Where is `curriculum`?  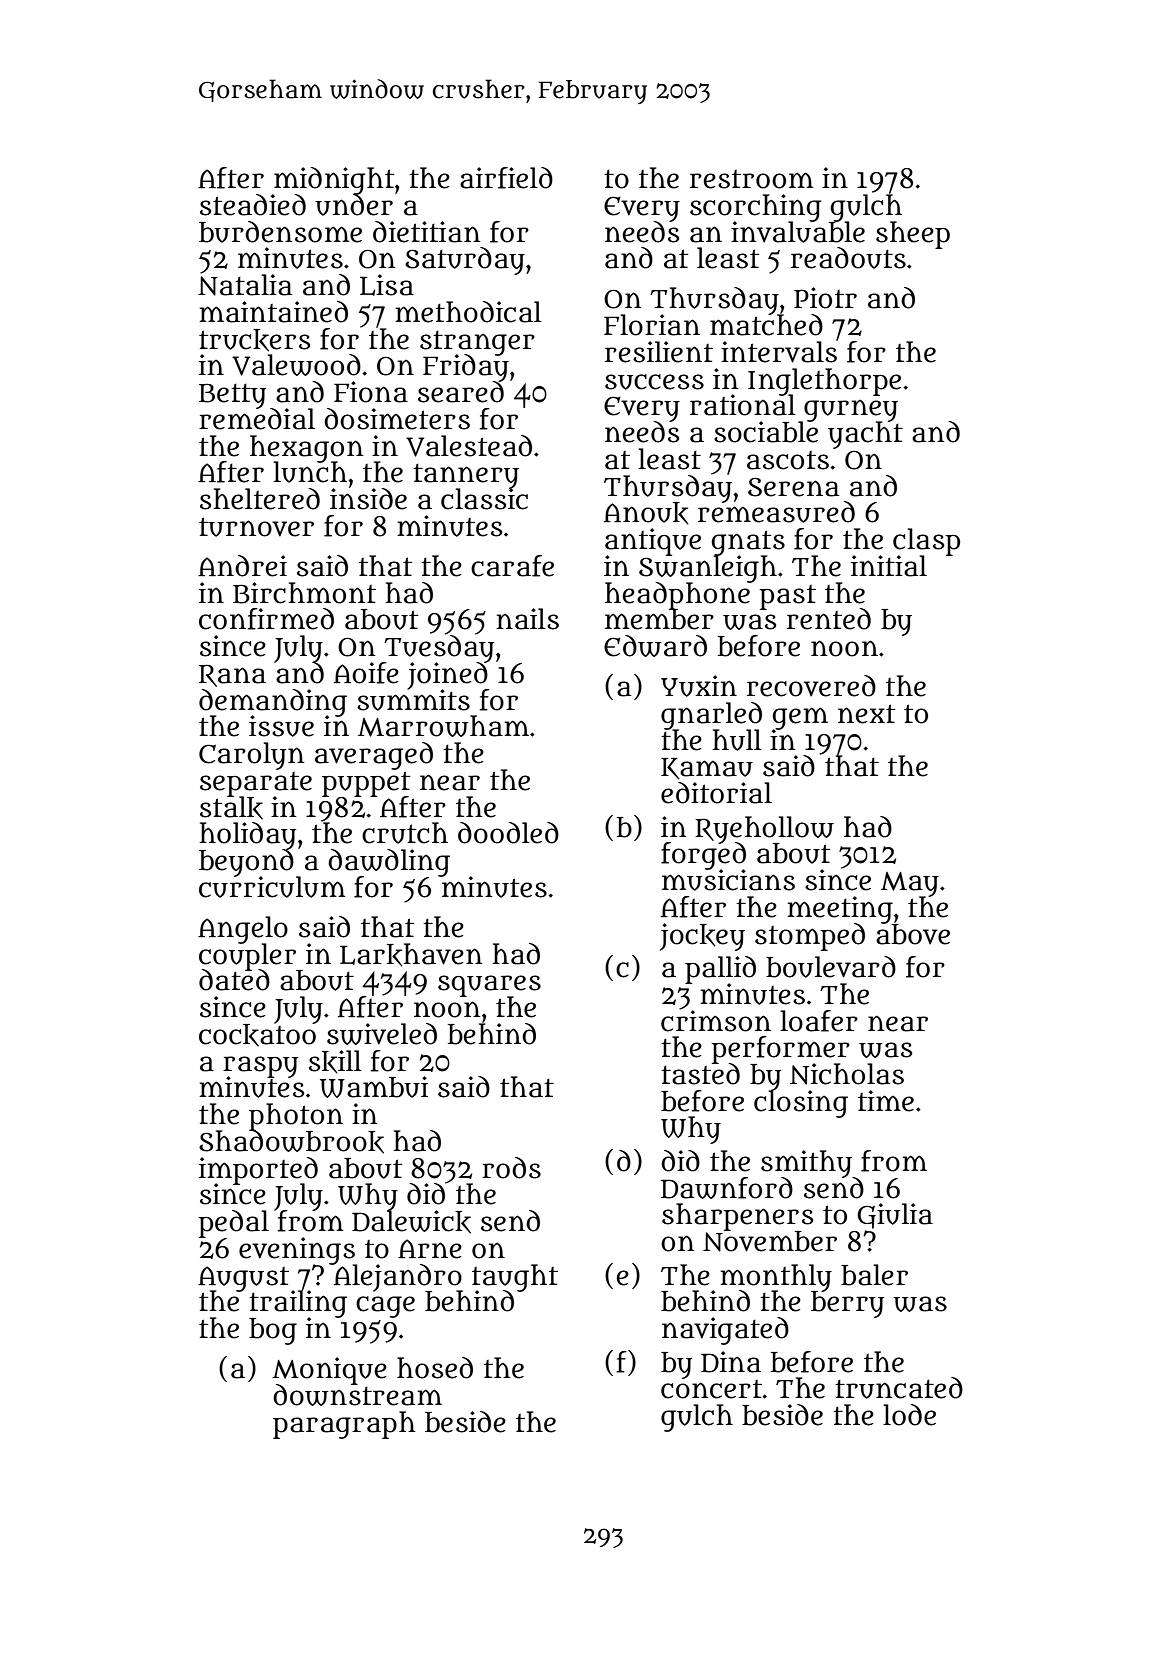
curriculum is located at coordinates (272, 887).
